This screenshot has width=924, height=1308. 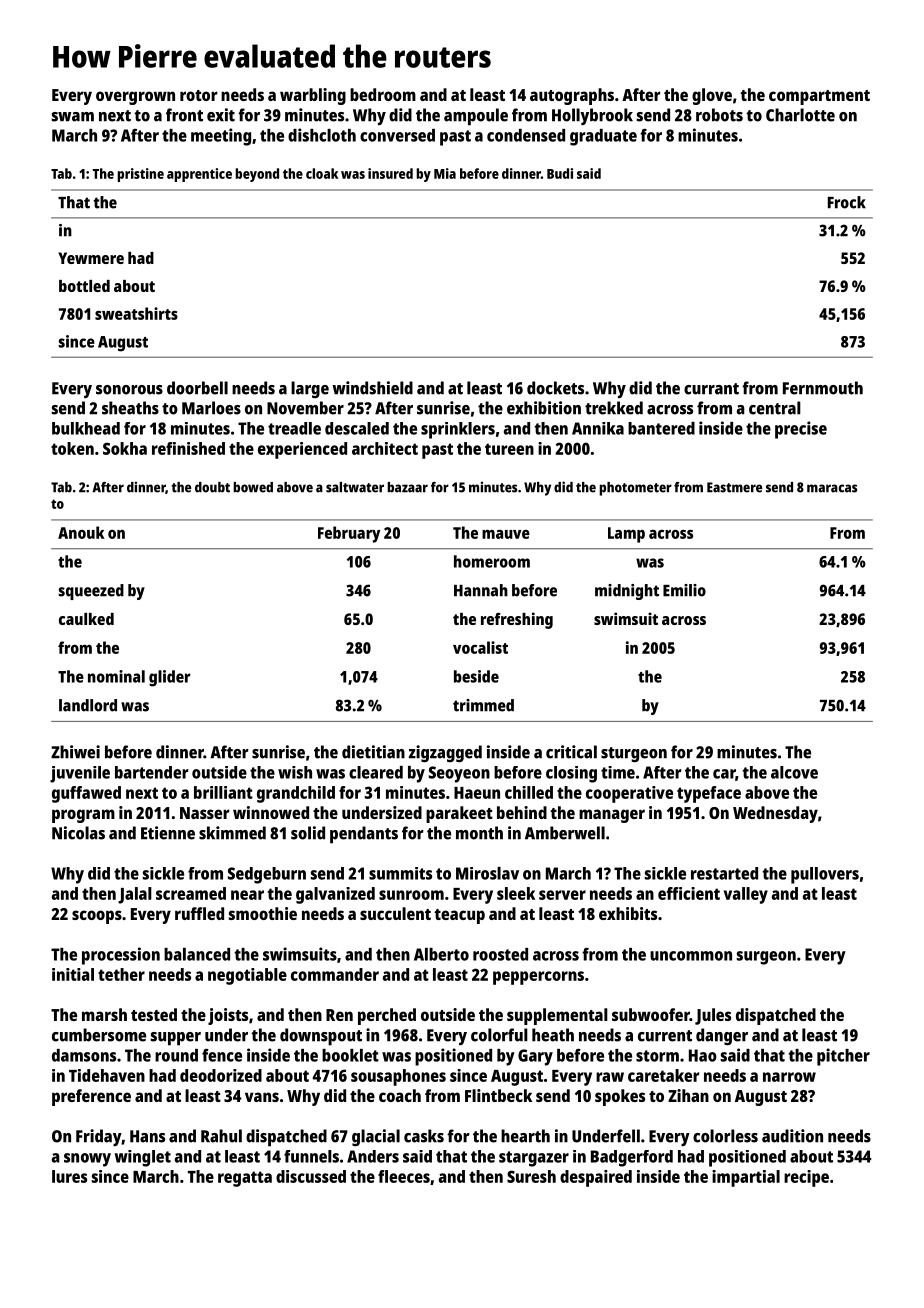 What do you see at coordinates (88, 705) in the screenshot?
I see `landlord` at bounding box center [88, 705].
